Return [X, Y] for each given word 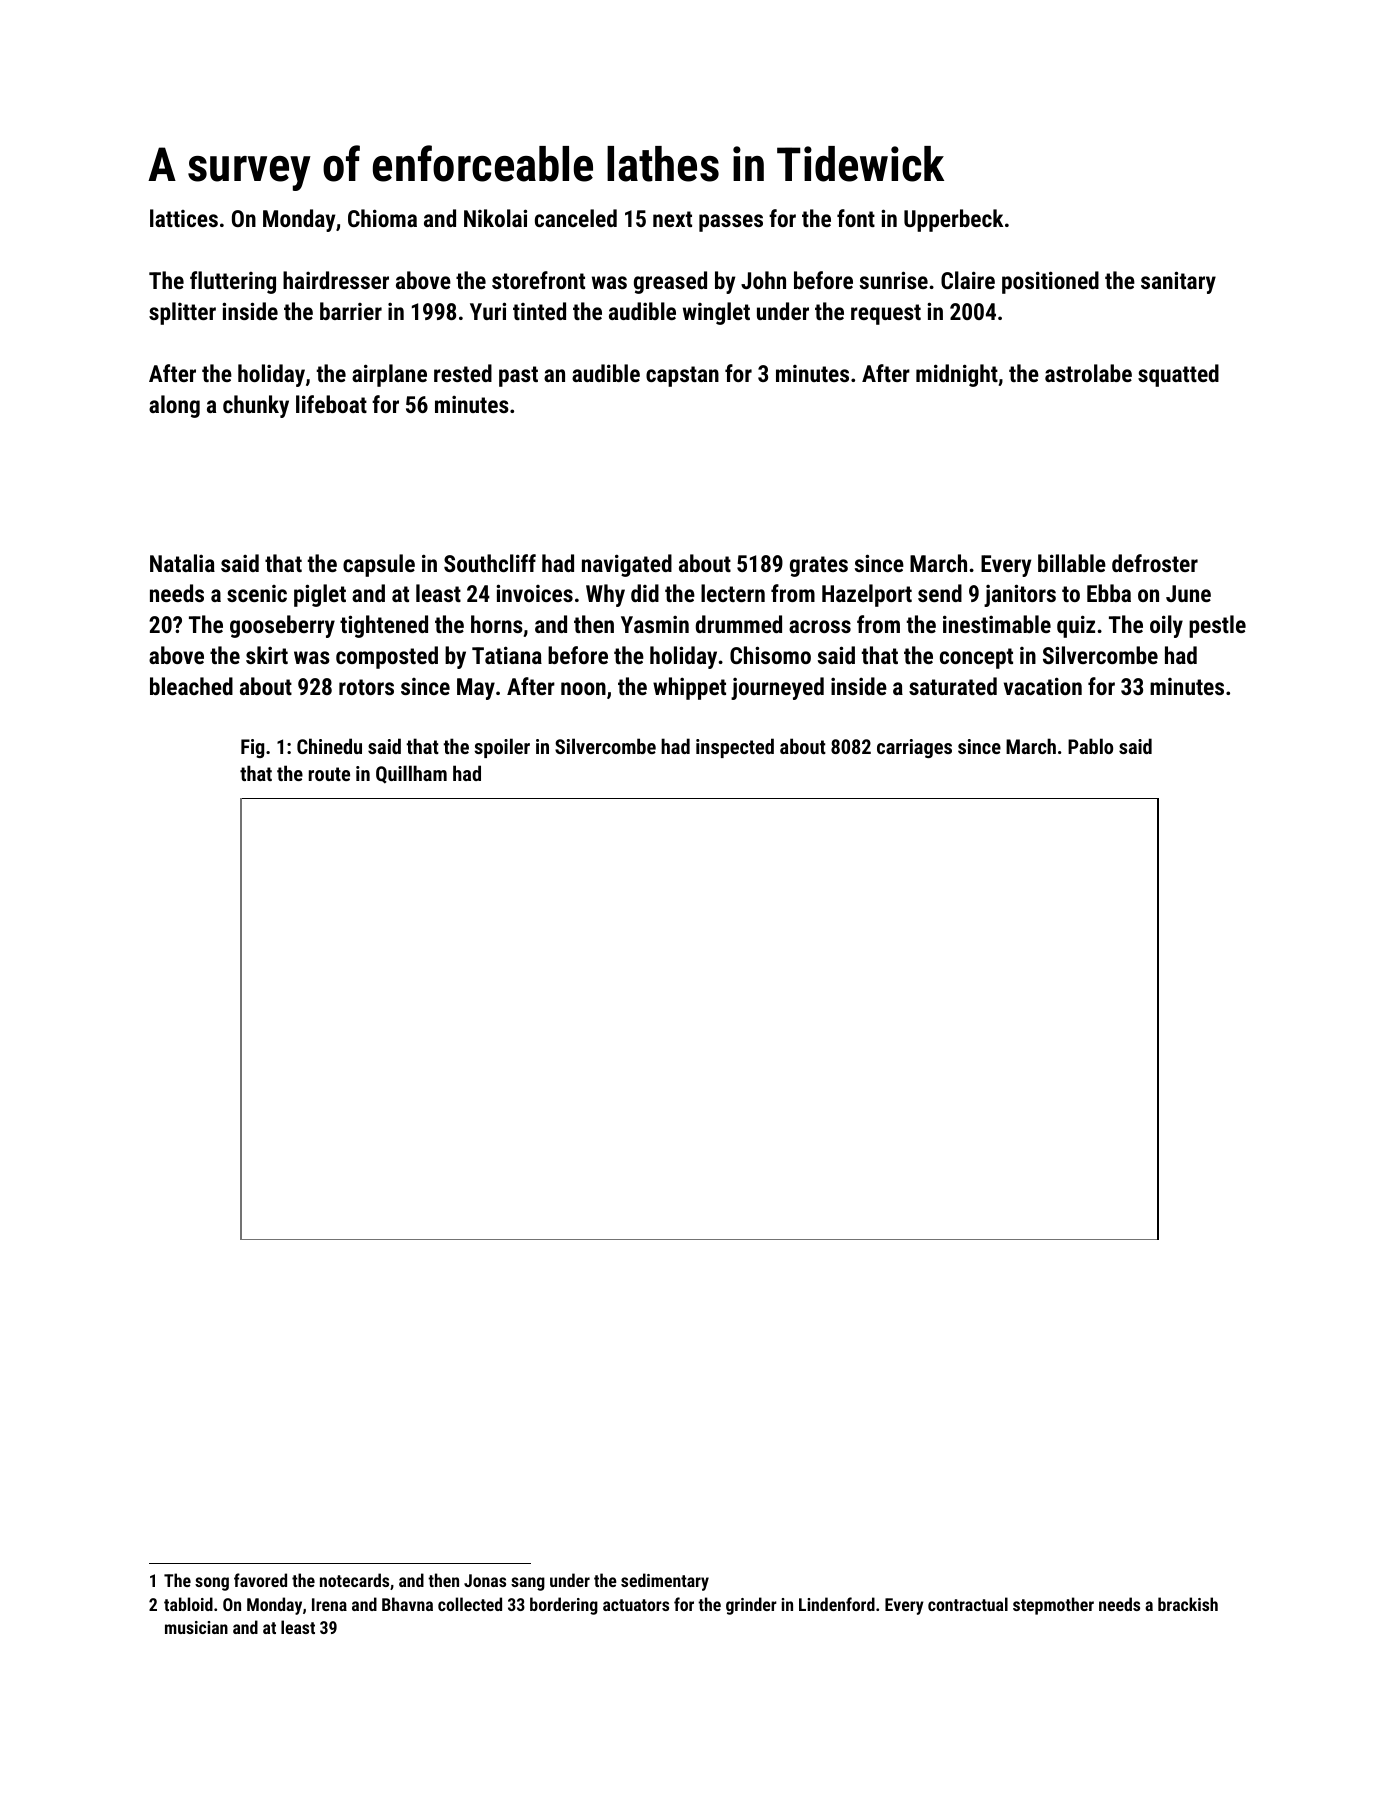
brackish [1188, 1604]
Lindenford [837, 1604]
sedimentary [665, 1582]
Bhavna [407, 1604]
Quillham [411, 774]
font [856, 218]
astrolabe [1088, 373]
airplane [389, 375]
